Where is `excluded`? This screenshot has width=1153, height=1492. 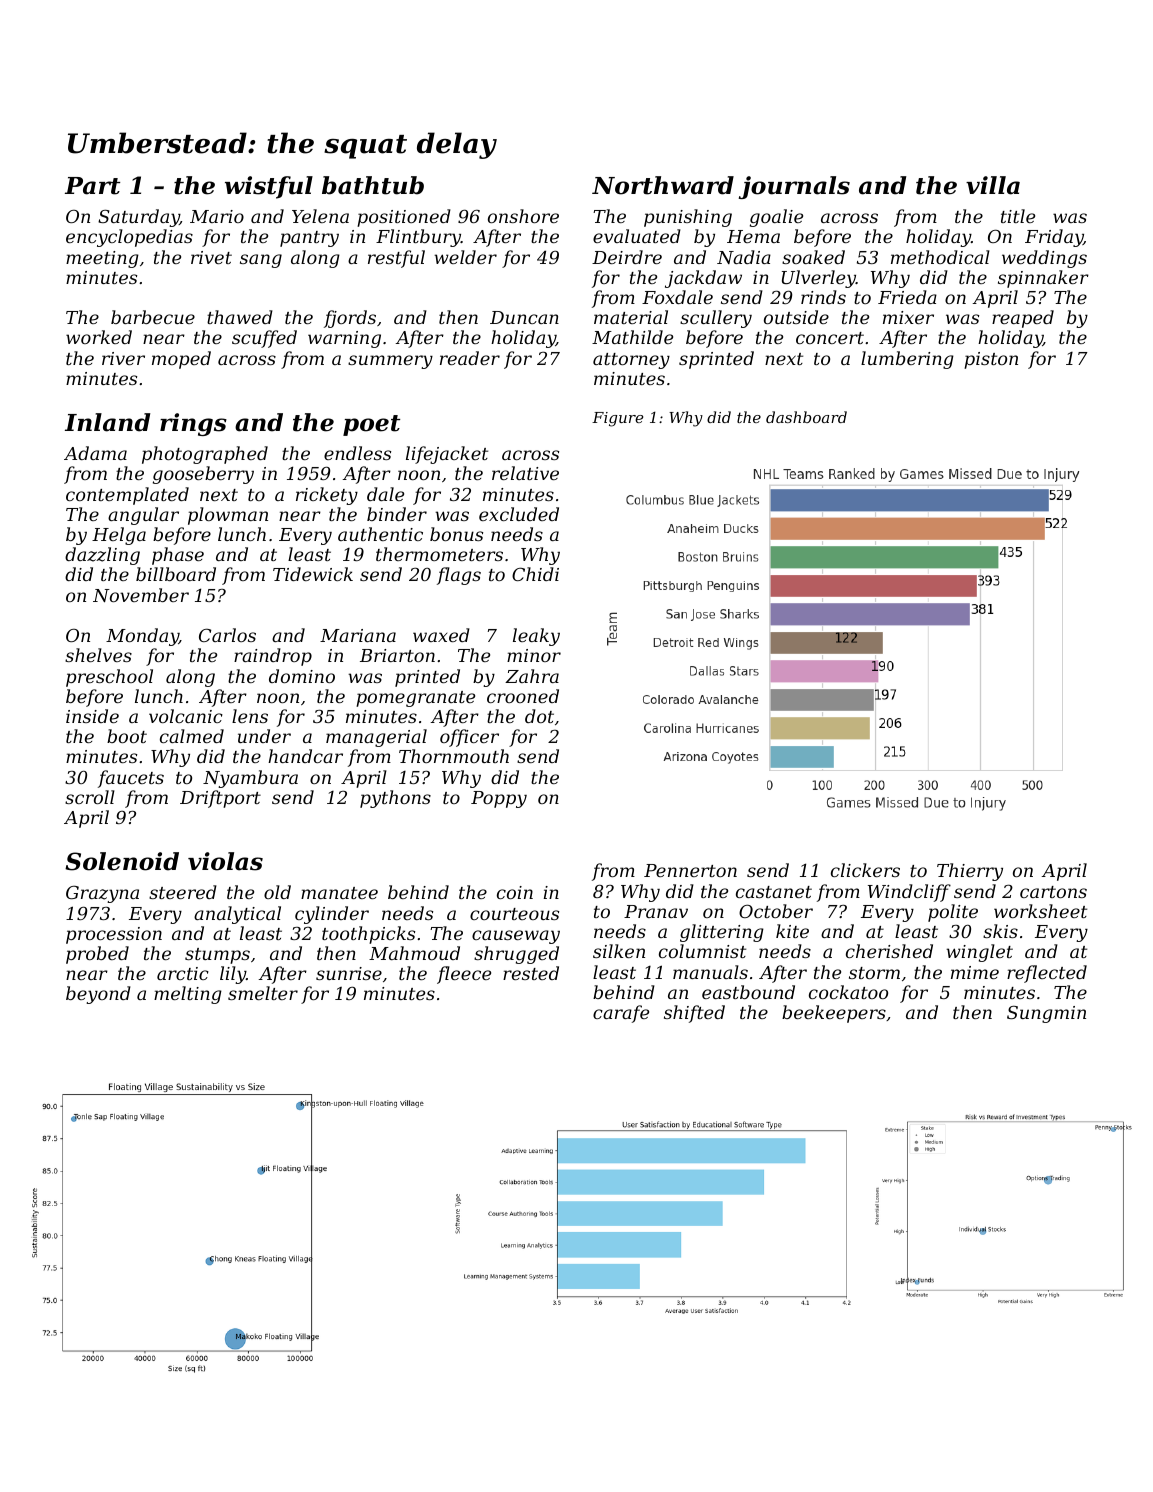 excluded is located at coordinates (519, 514).
